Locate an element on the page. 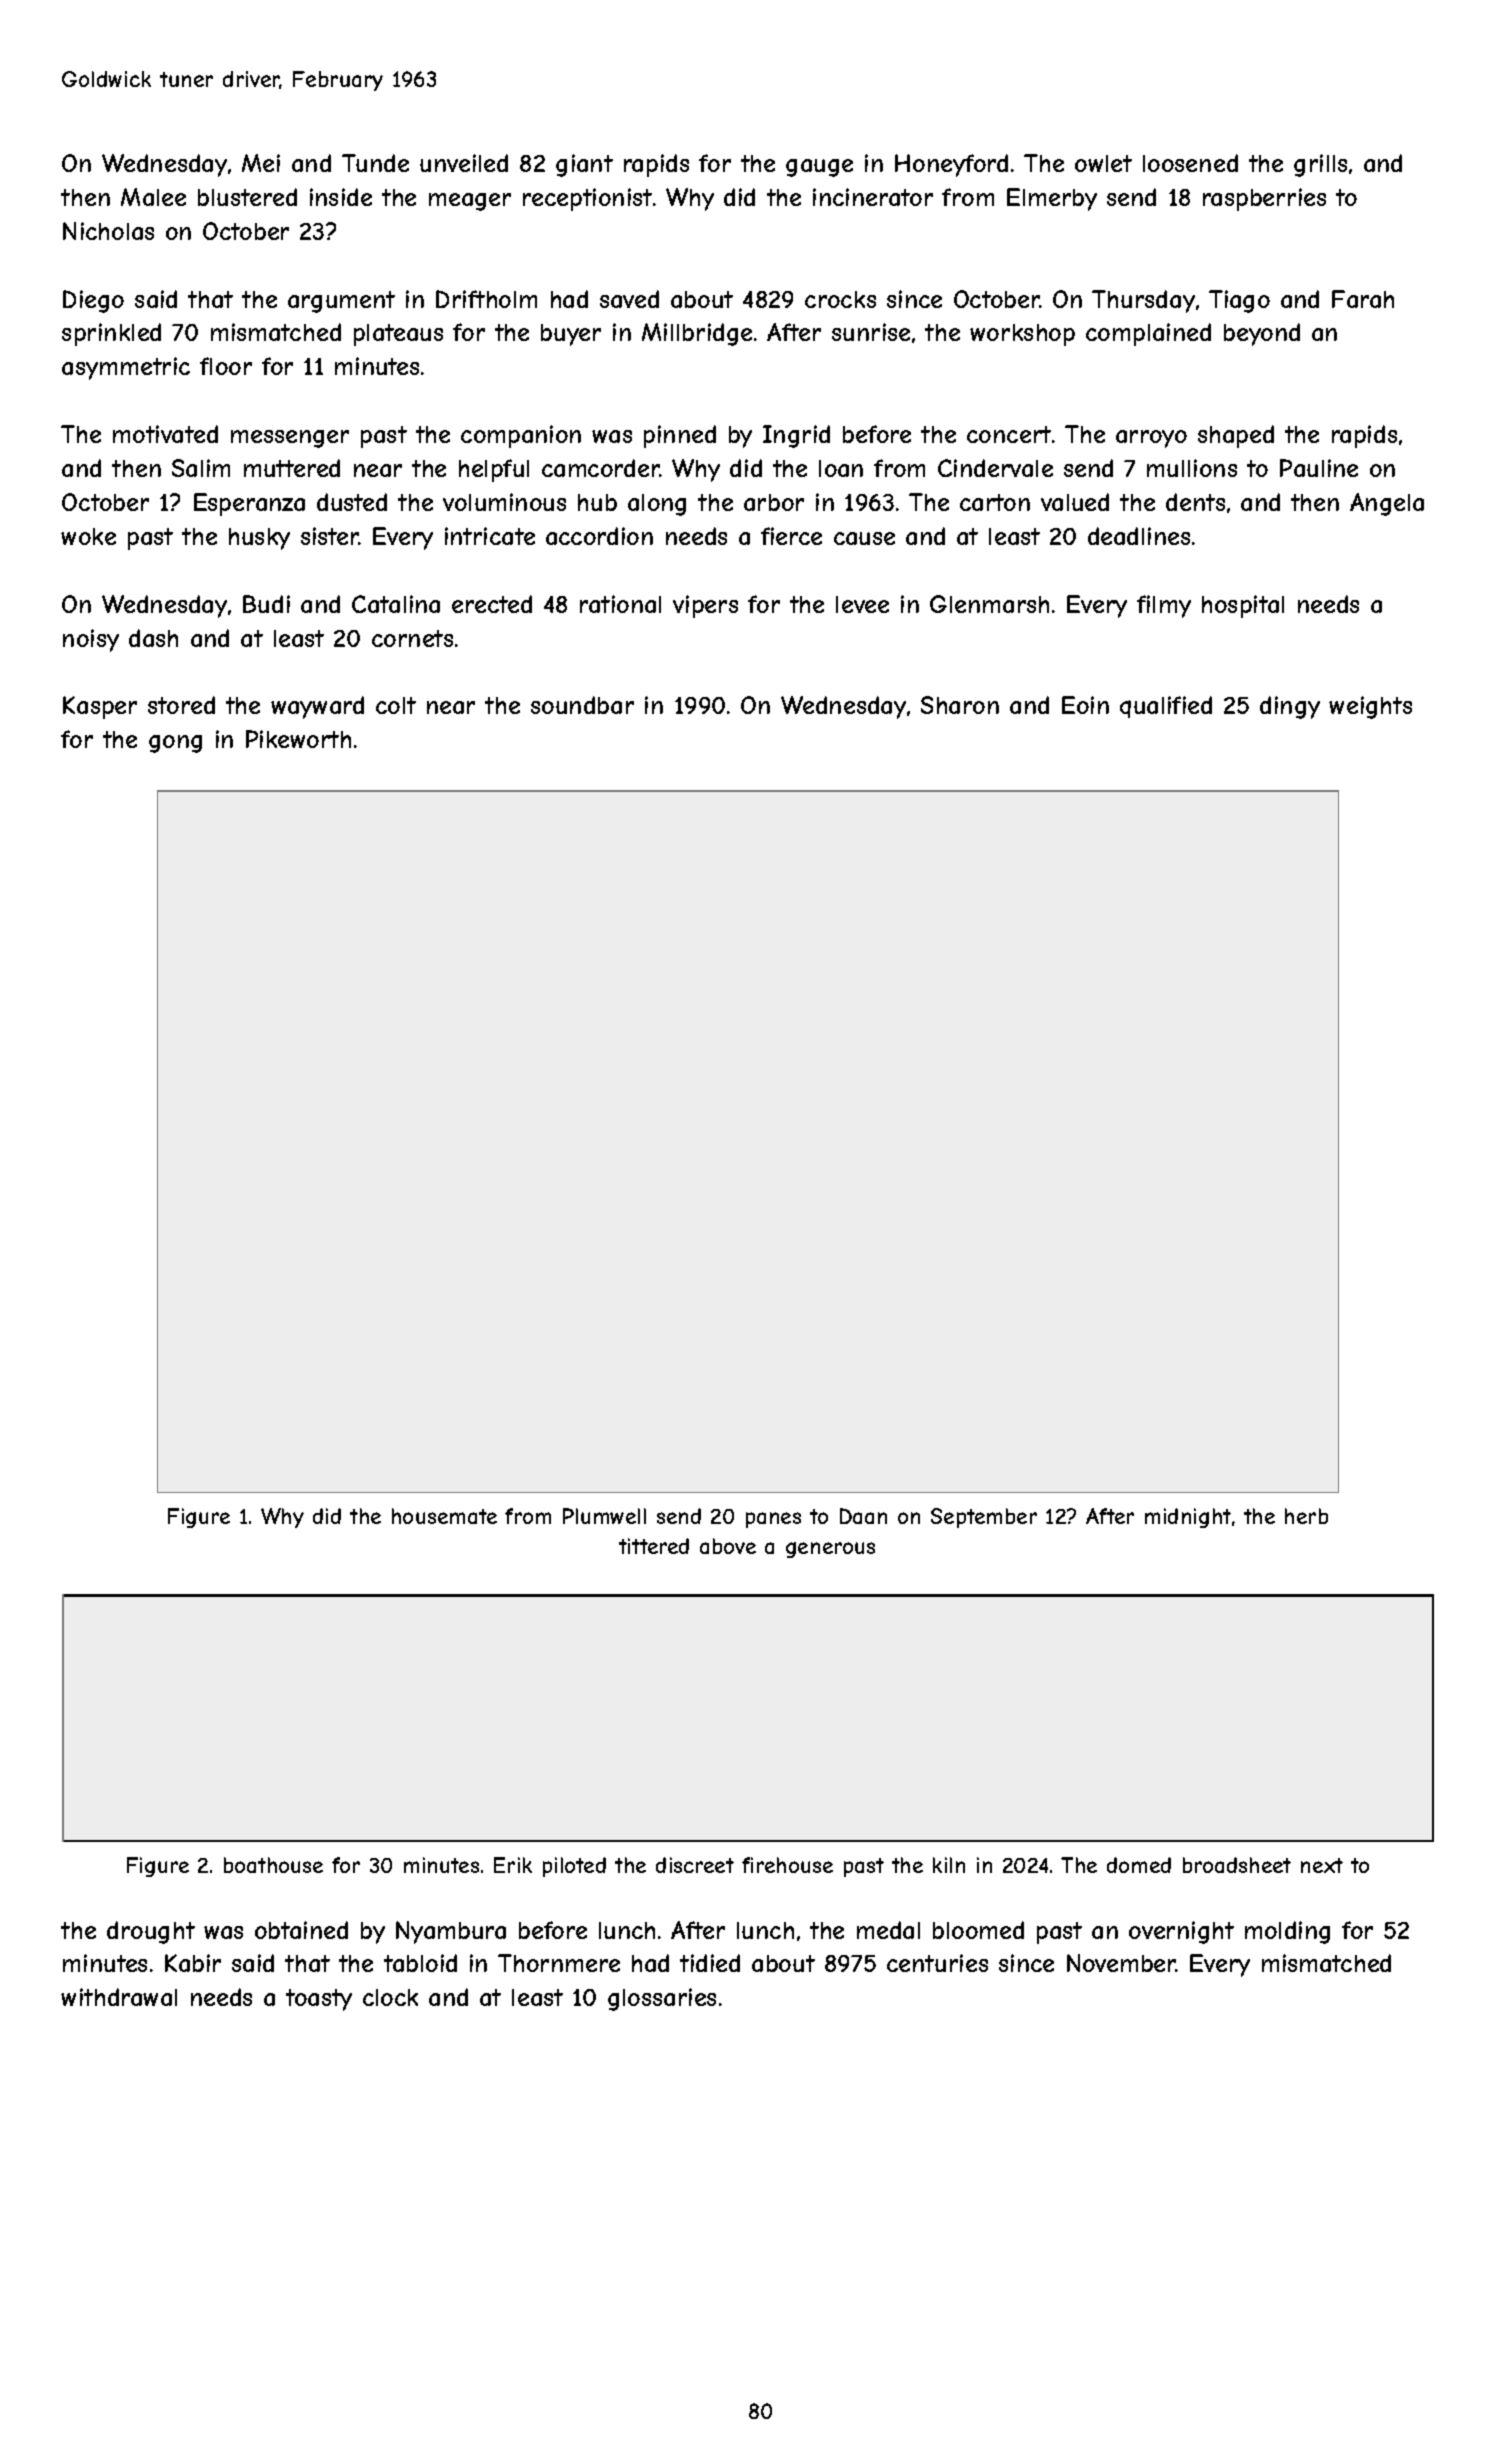 This image has height=2464, width=1496. giant is located at coordinates (584, 165).
